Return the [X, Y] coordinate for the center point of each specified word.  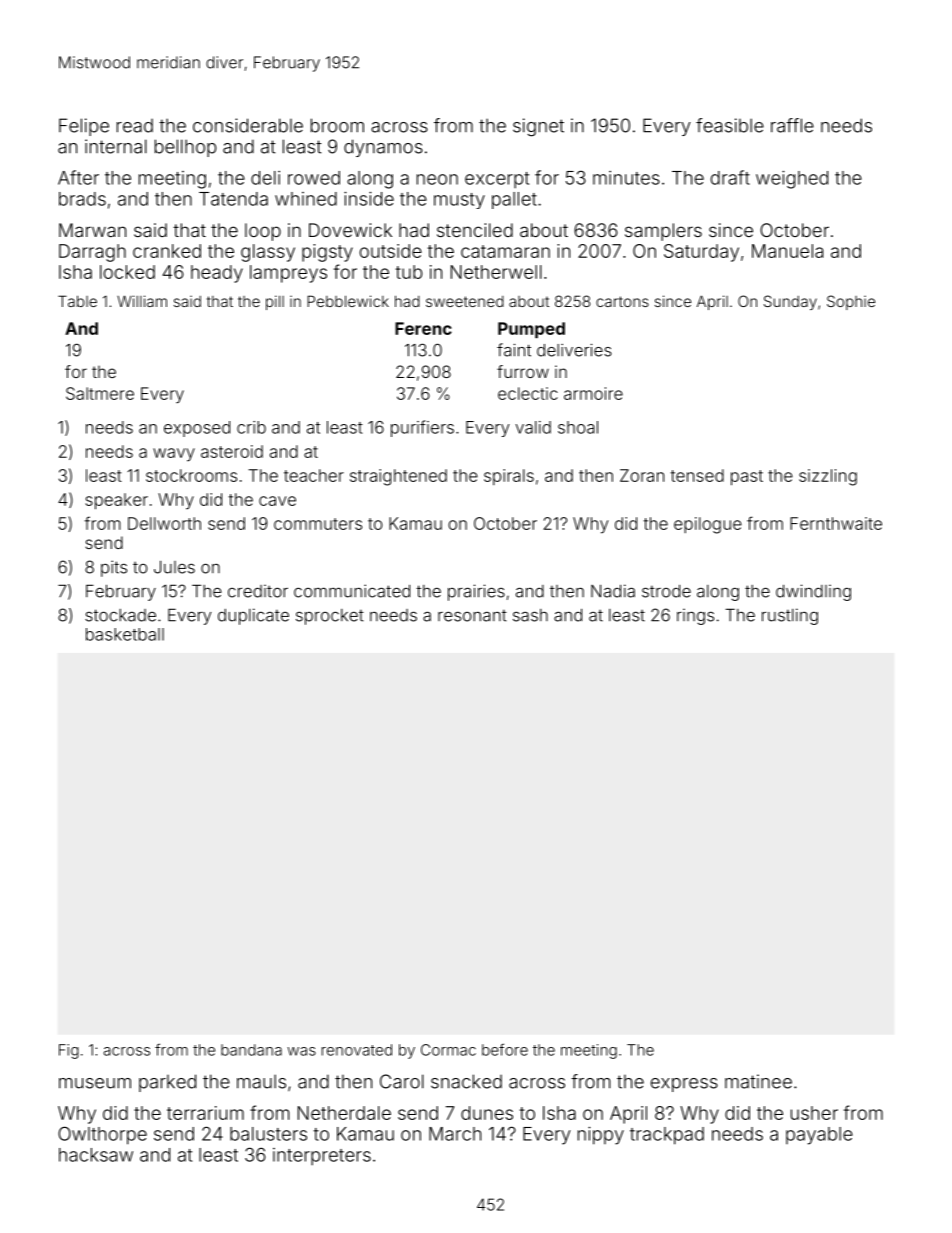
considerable [248, 125]
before [505, 1049]
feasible [730, 125]
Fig [69, 1051]
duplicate [253, 616]
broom [337, 125]
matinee [758, 1081]
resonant [472, 615]
